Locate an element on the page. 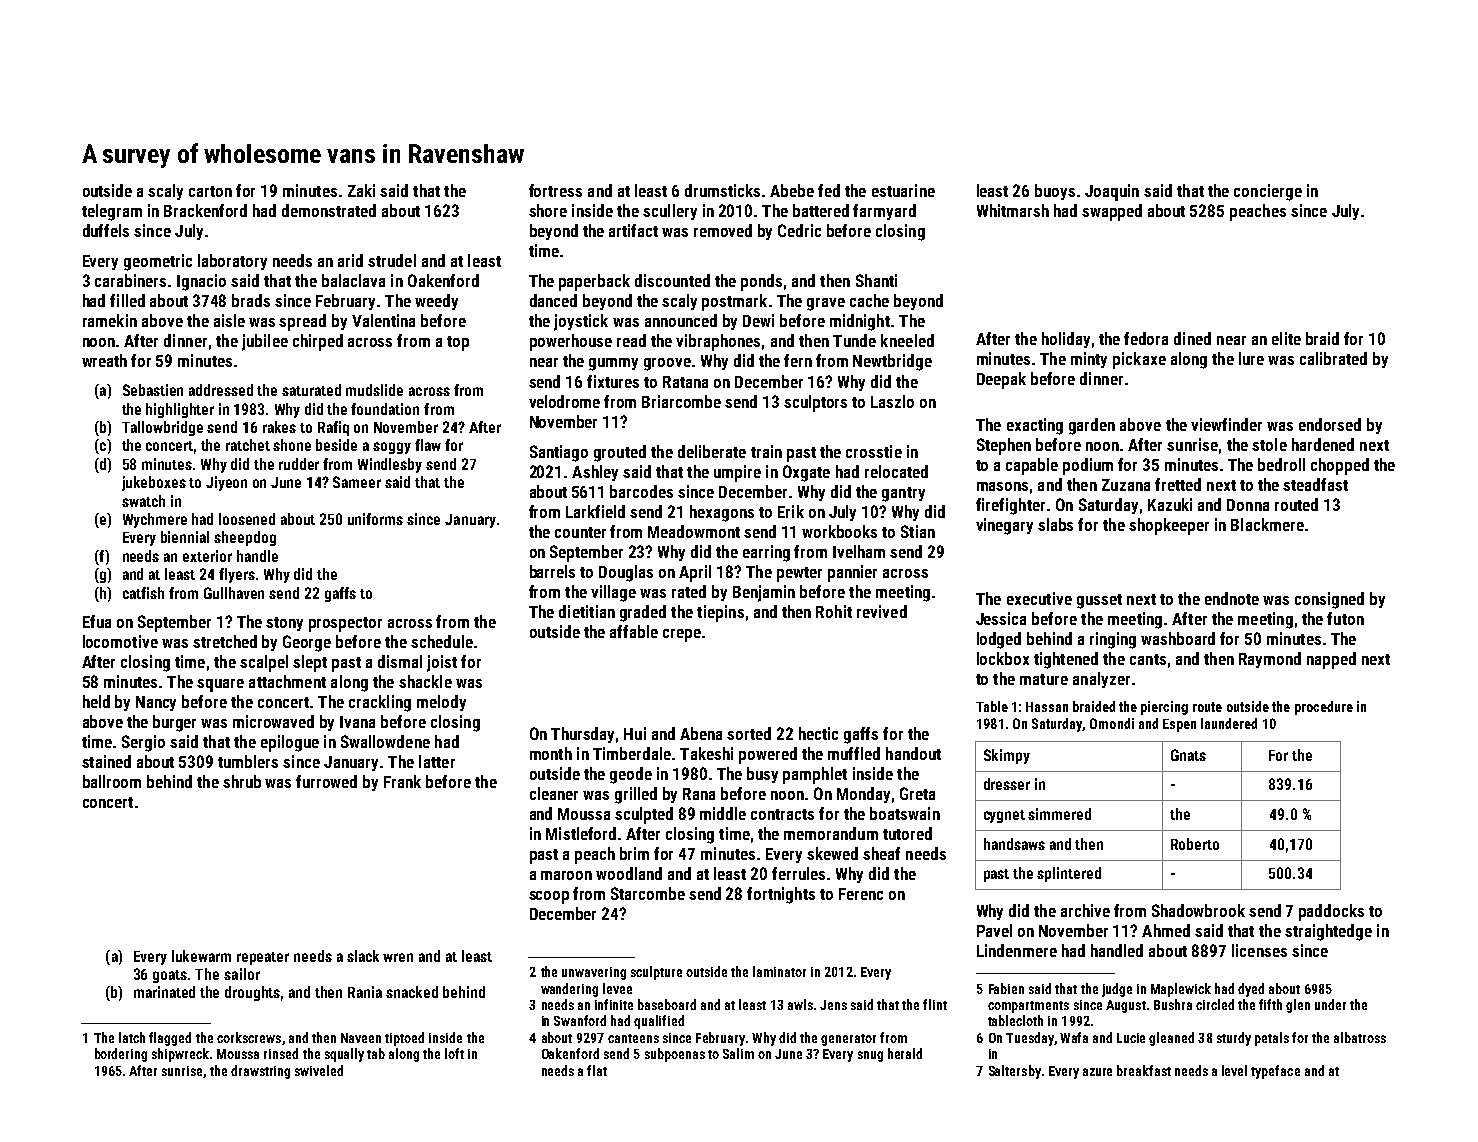 The width and height of the image is (1478, 1142). carabiners is located at coordinates (130, 280).
